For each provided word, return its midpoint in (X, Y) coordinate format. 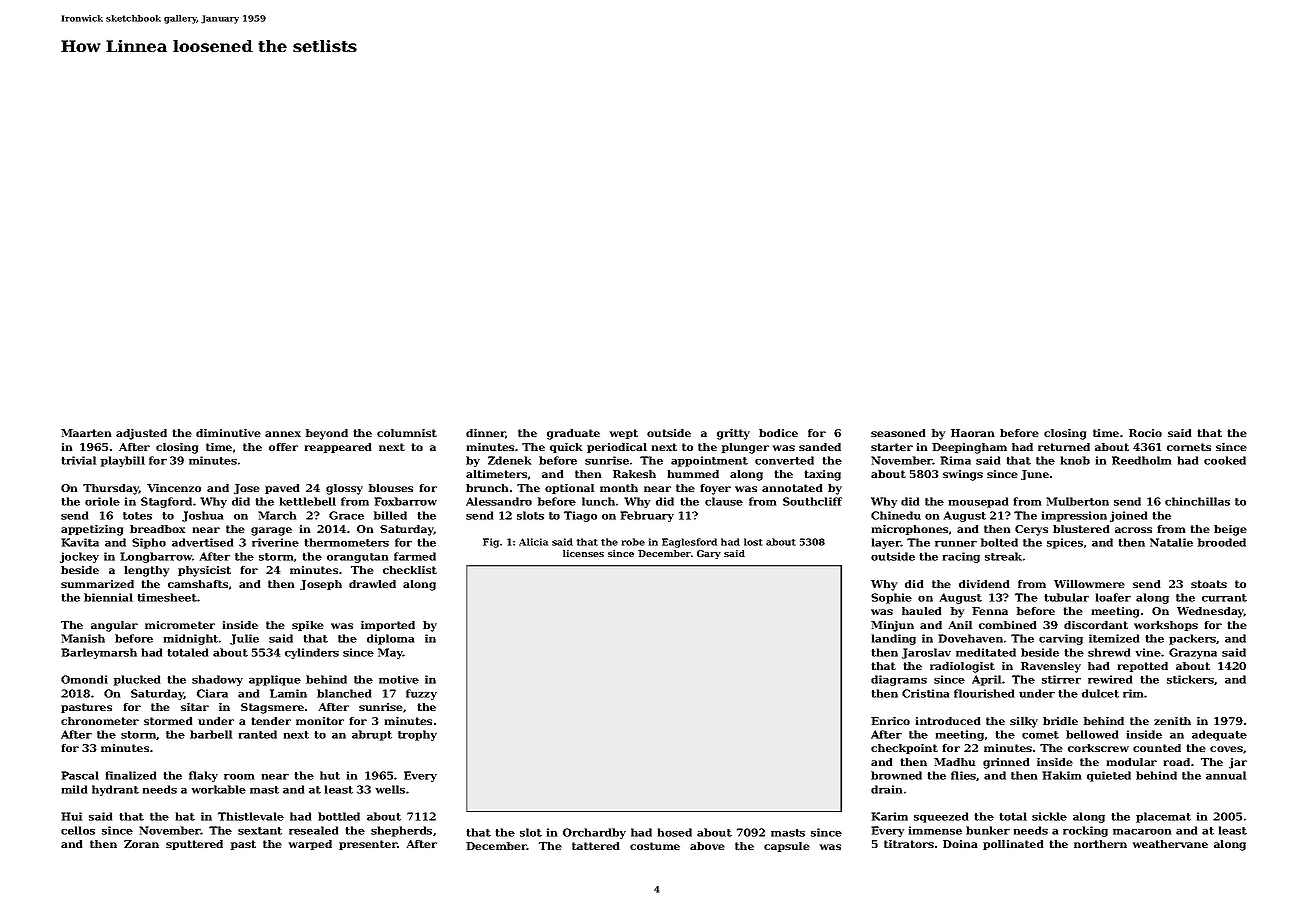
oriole (102, 501)
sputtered (194, 845)
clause (724, 501)
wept (624, 434)
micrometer (180, 625)
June (1035, 475)
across (1133, 530)
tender (271, 721)
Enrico (890, 721)
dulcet (1100, 693)
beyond (327, 434)
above (707, 846)
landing (894, 639)
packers (1192, 639)
